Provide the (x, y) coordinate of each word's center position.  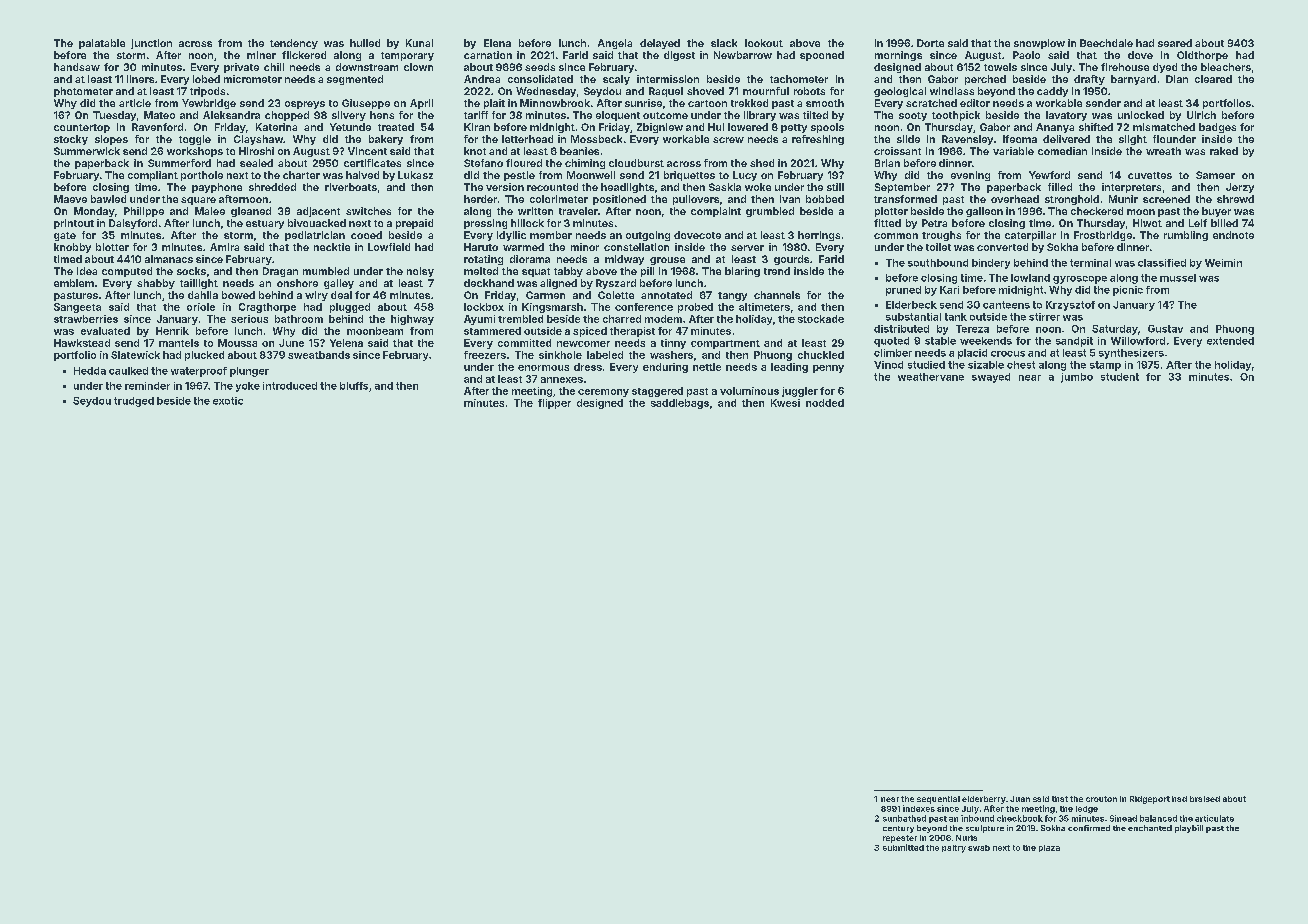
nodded (825, 403)
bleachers (1226, 67)
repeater (900, 839)
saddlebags (680, 404)
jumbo (1077, 378)
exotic (228, 401)
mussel (1178, 278)
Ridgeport (1150, 800)
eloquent (618, 116)
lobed (206, 79)
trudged (134, 402)
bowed (238, 295)
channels (777, 295)
